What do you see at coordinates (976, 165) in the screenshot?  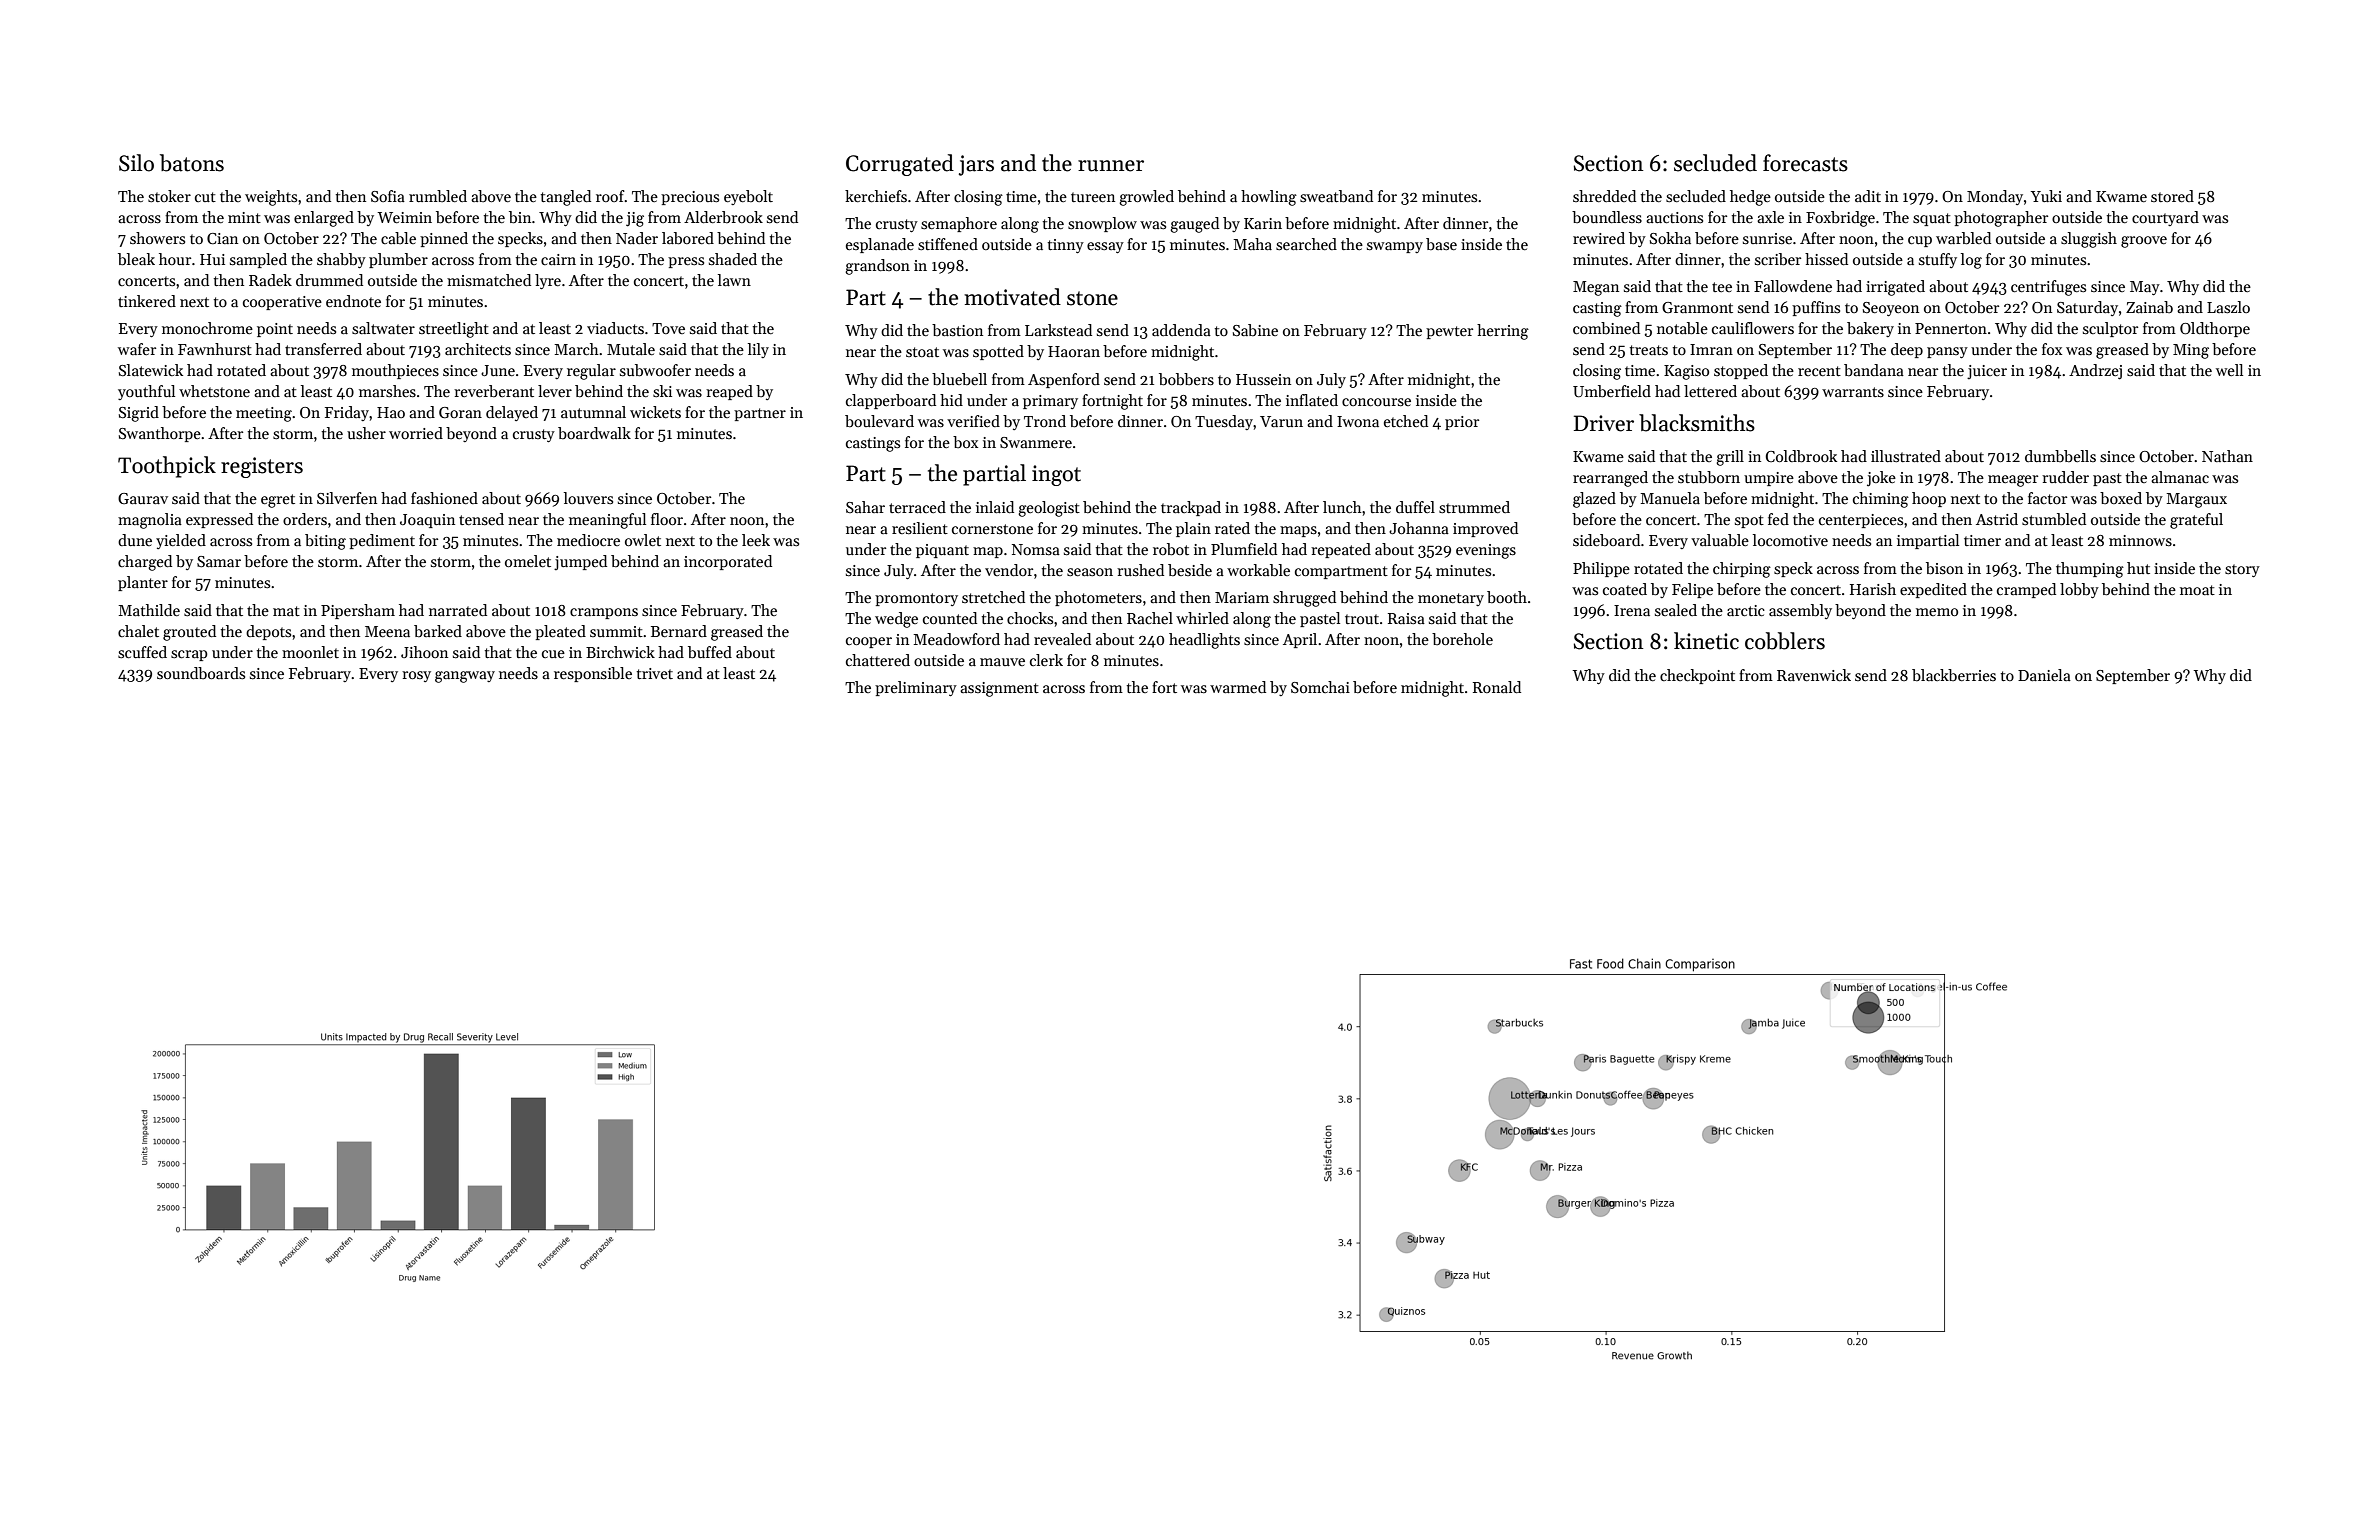 I see `jars` at bounding box center [976, 165].
